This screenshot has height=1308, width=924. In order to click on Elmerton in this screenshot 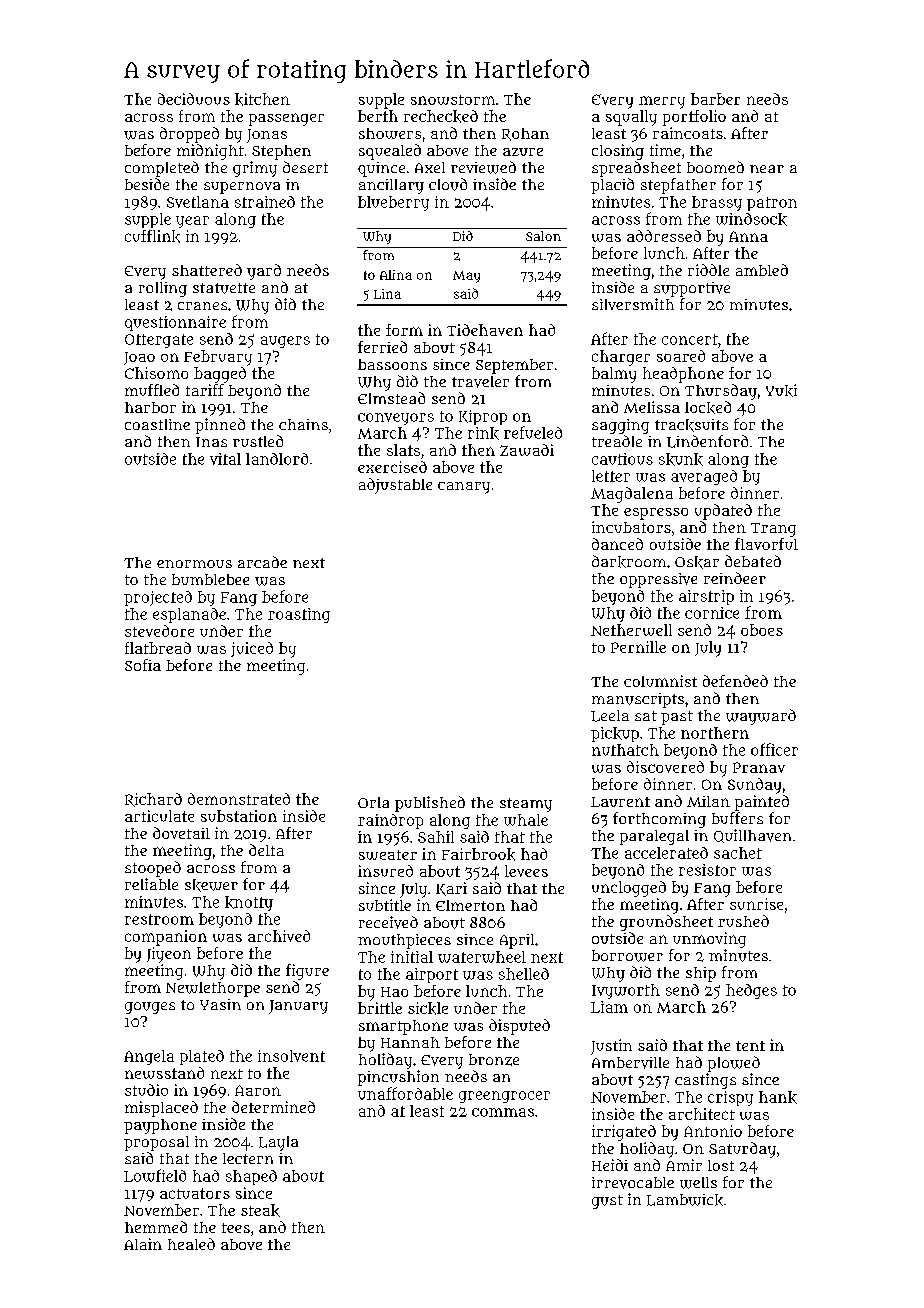, I will do `click(470, 905)`.
